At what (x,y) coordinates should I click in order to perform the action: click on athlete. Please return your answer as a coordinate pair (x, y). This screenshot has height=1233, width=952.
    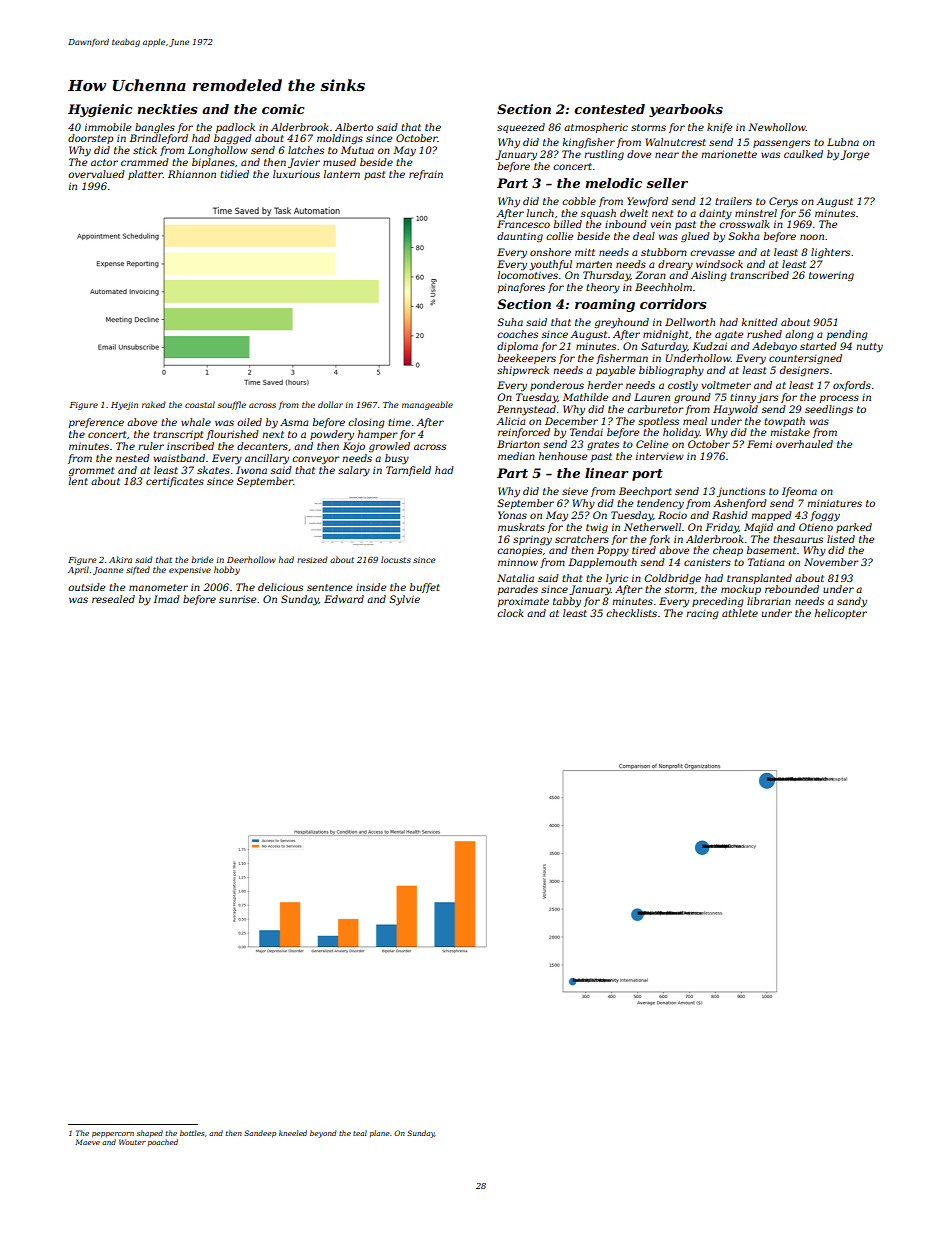
    Looking at the image, I should click on (740, 613).
